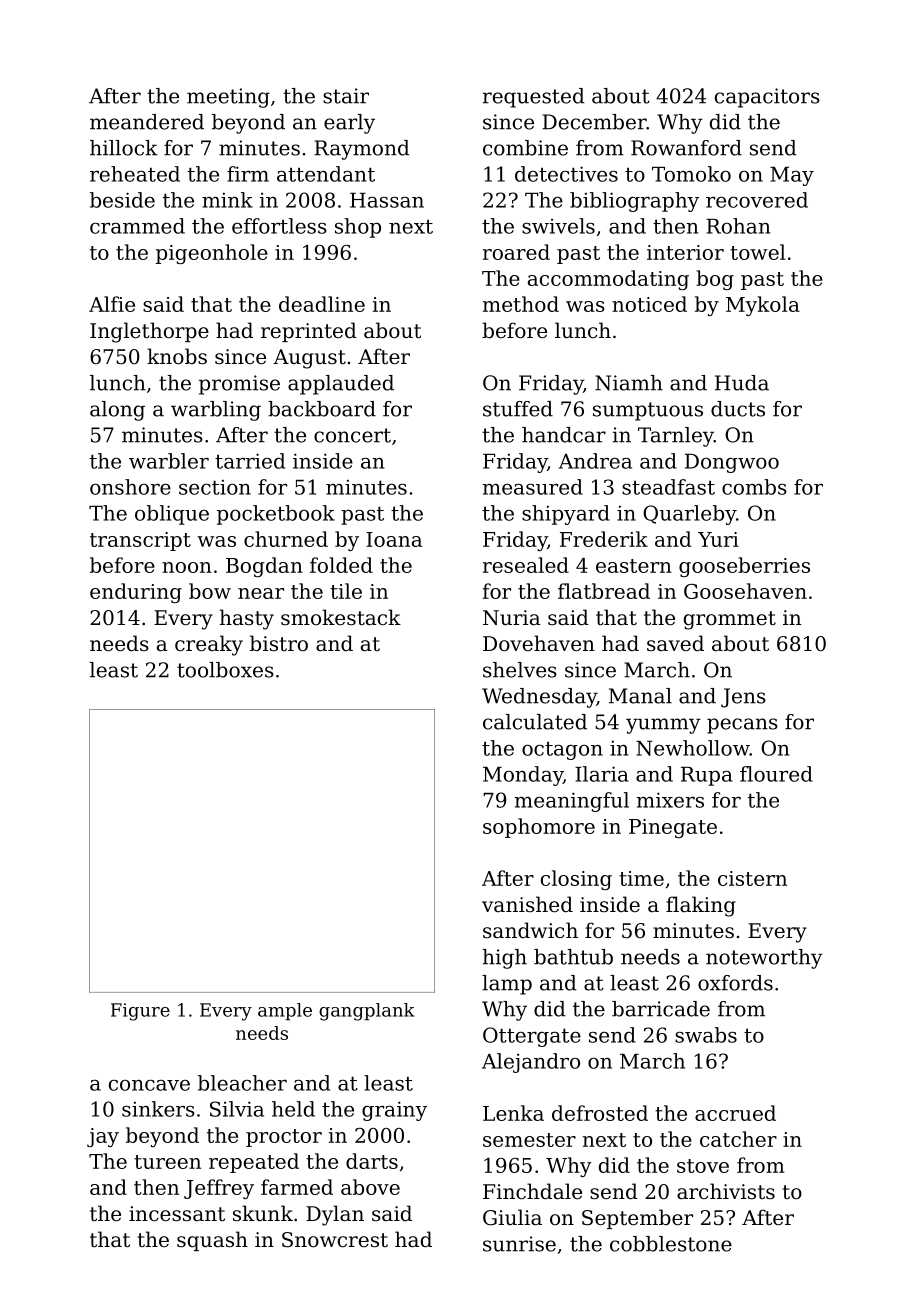 The height and width of the screenshot is (1303, 917). Describe the element at coordinates (149, 1085) in the screenshot. I see `concave` at that location.
